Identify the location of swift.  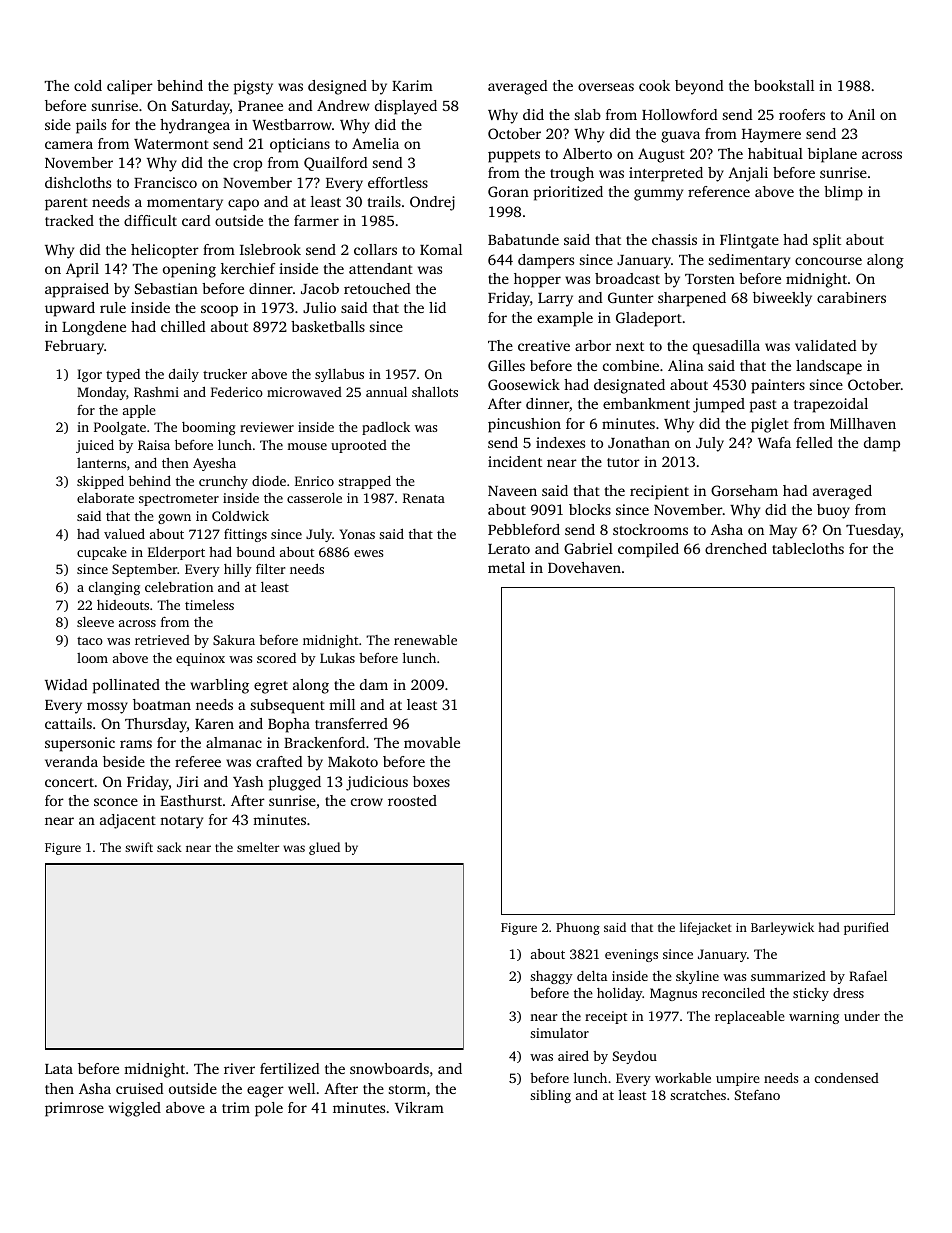
(139, 847).
